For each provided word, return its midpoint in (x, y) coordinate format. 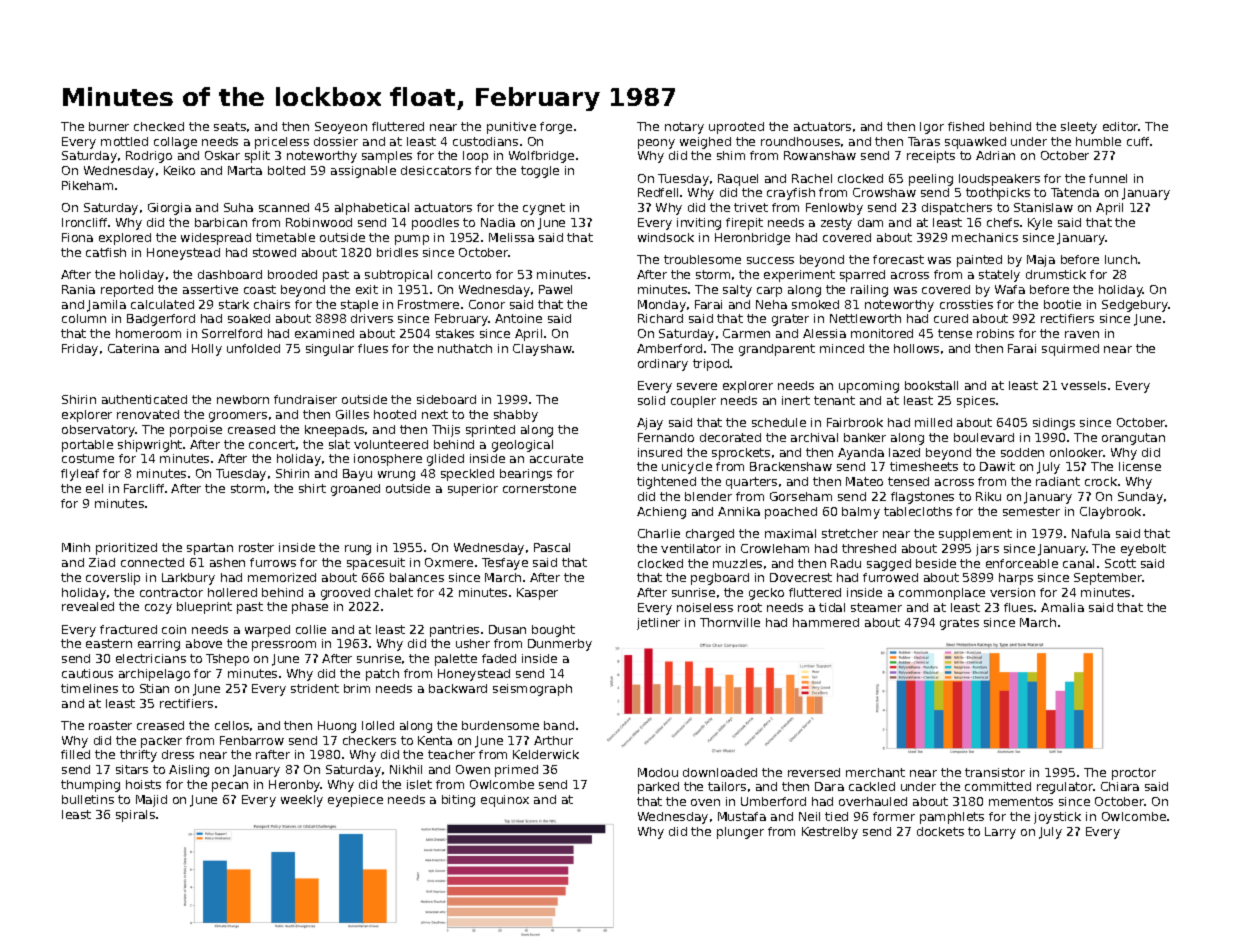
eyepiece (355, 801)
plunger (740, 833)
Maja (1041, 261)
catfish (106, 252)
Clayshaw (542, 350)
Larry (1000, 833)
